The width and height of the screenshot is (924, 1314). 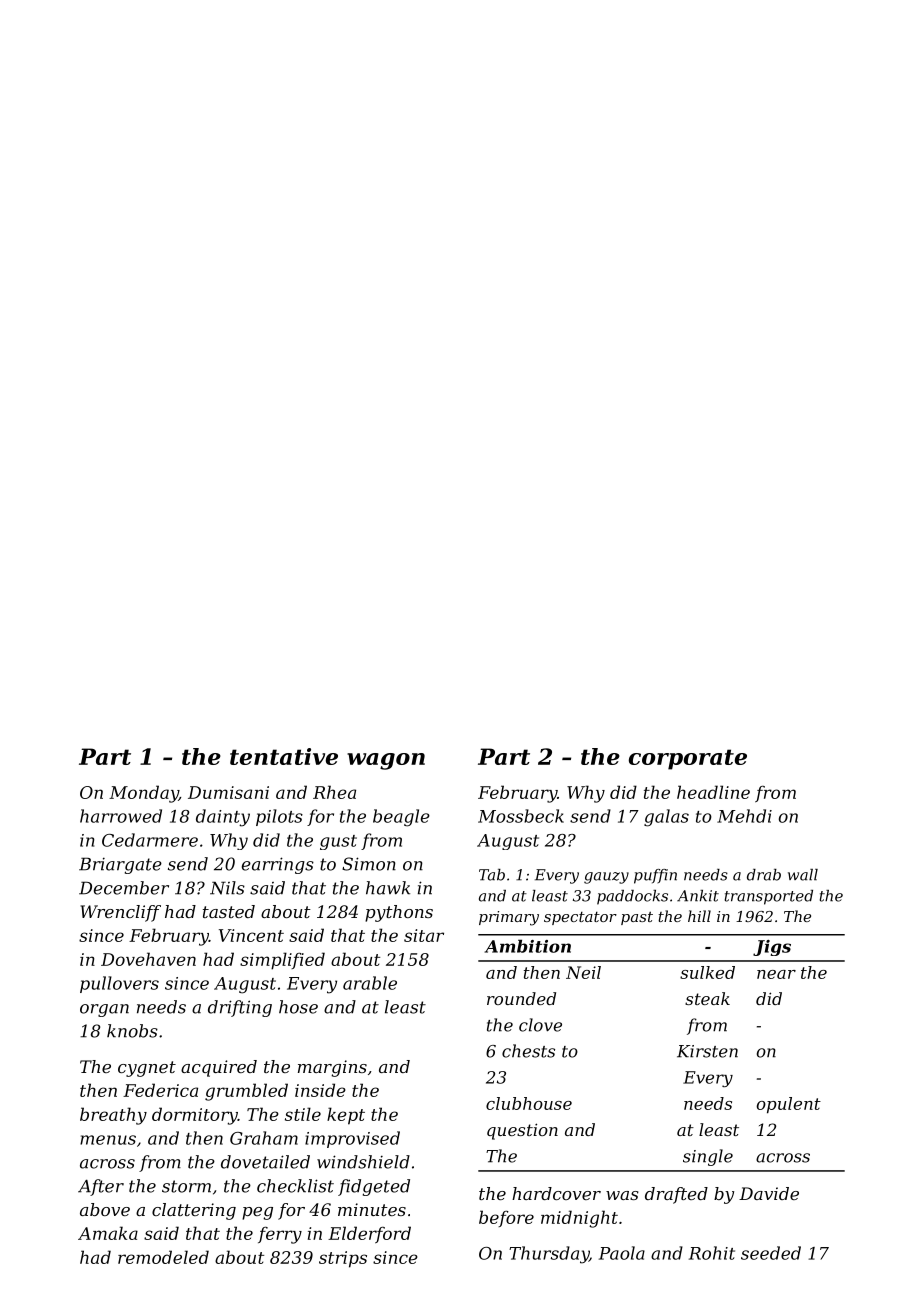 What do you see at coordinates (556, 1193) in the screenshot?
I see `hardcover` at bounding box center [556, 1193].
